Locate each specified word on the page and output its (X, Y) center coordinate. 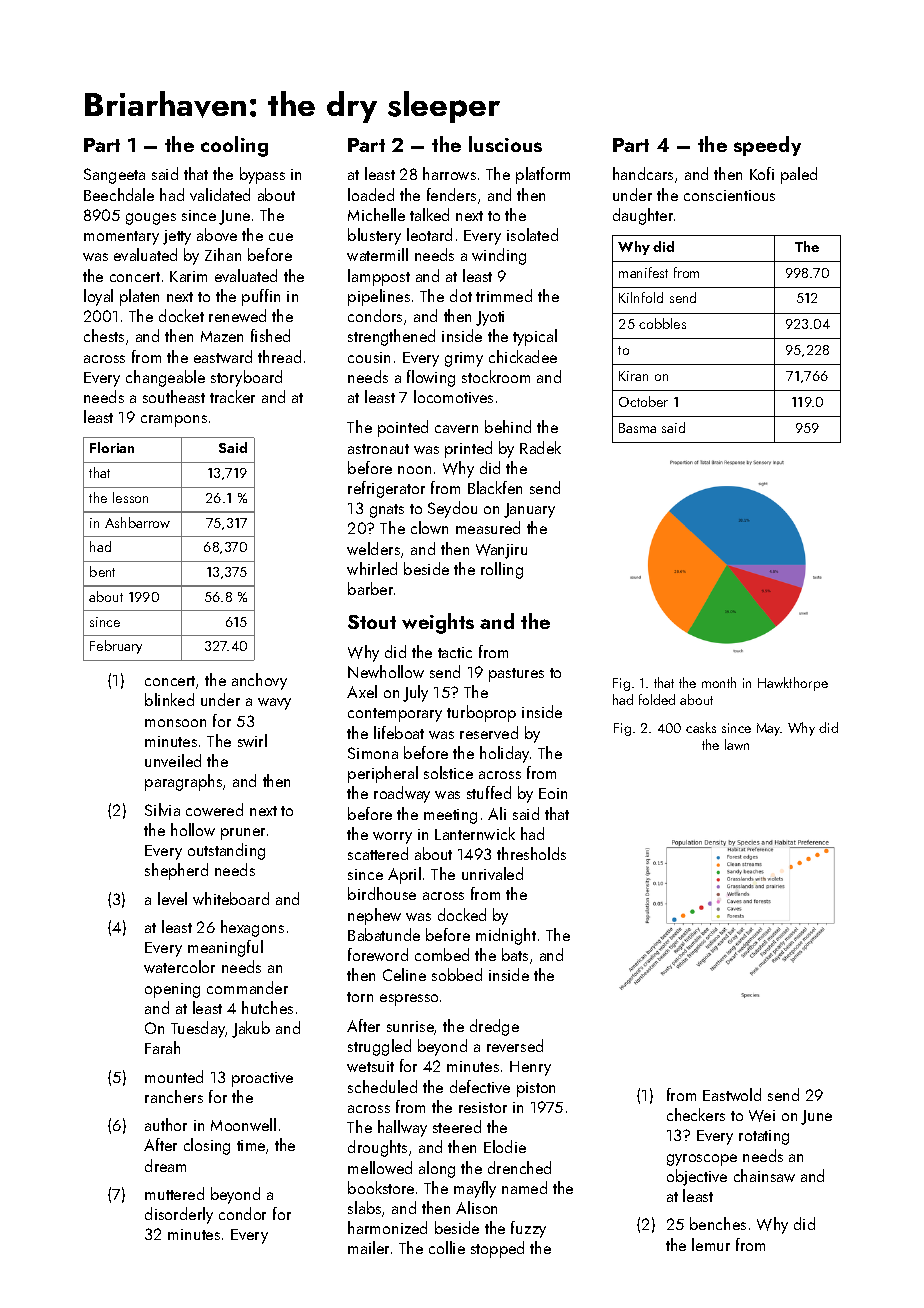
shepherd (176, 871)
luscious (505, 144)
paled (799, 175)
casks (701, 727)
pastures (516, 675)
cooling (234, 146)
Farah (162, 1047)
